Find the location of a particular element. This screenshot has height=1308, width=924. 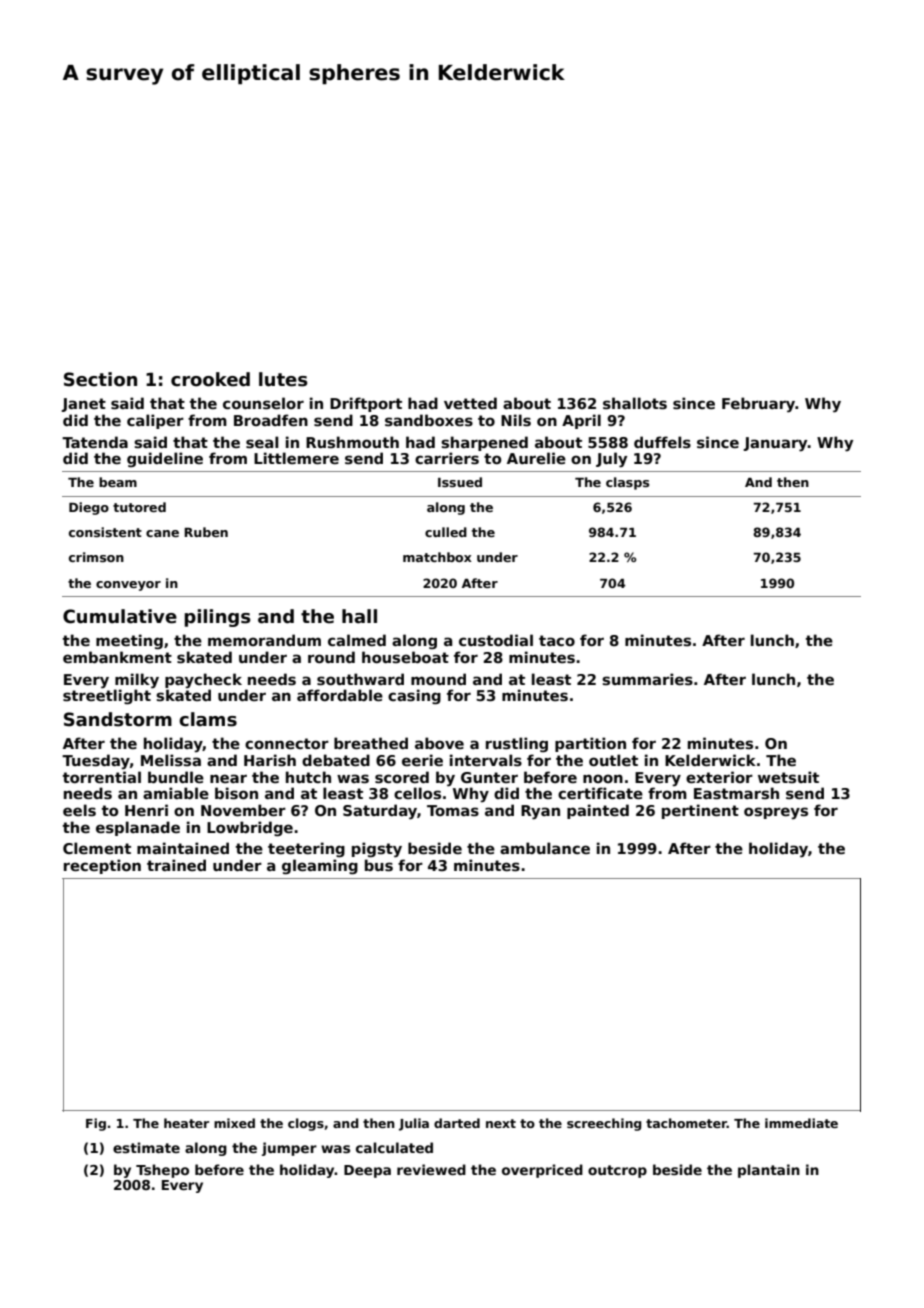

January is located at coordinates (775, 444).
